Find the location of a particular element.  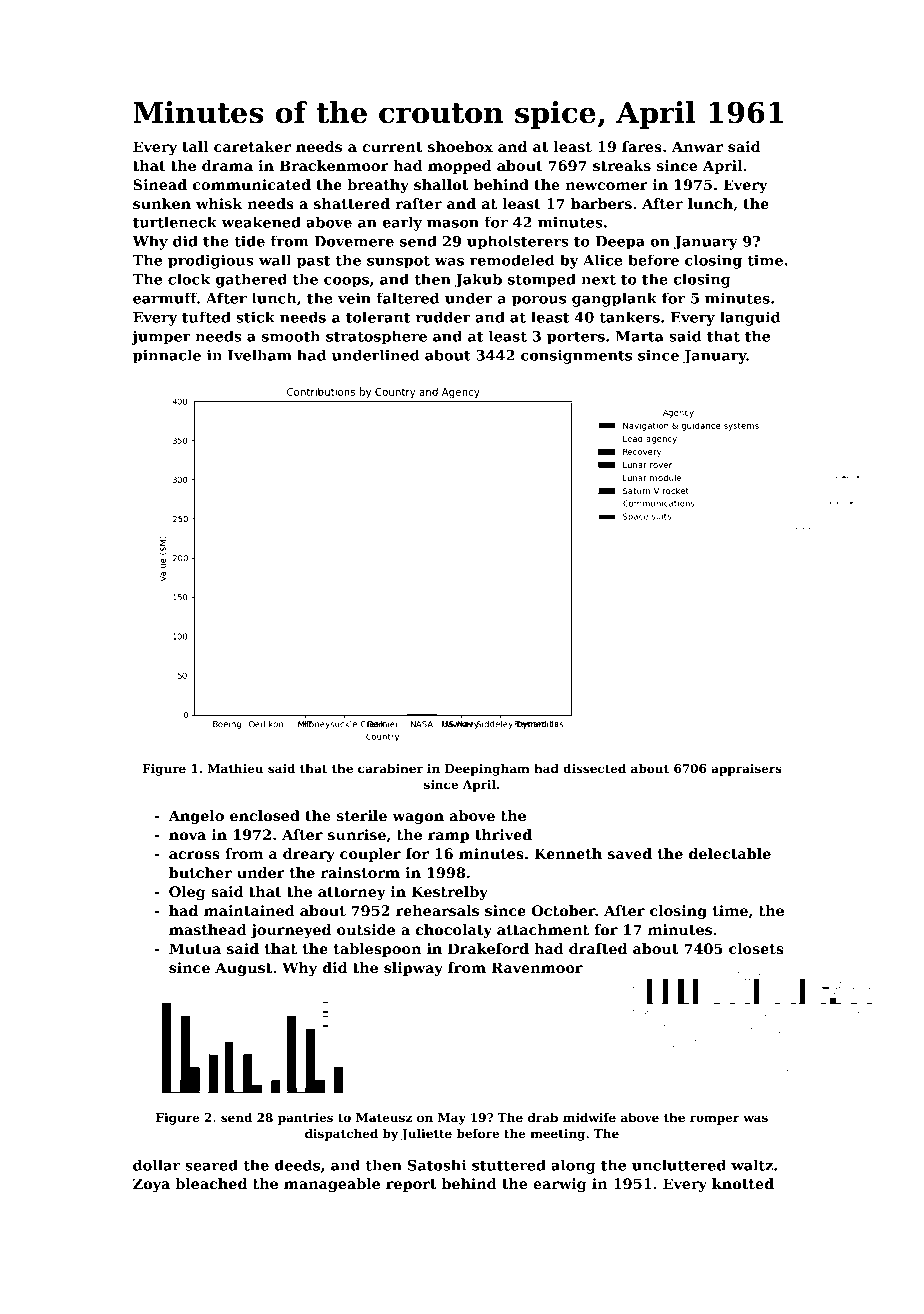

languid is located at coordinates (750, 318).
